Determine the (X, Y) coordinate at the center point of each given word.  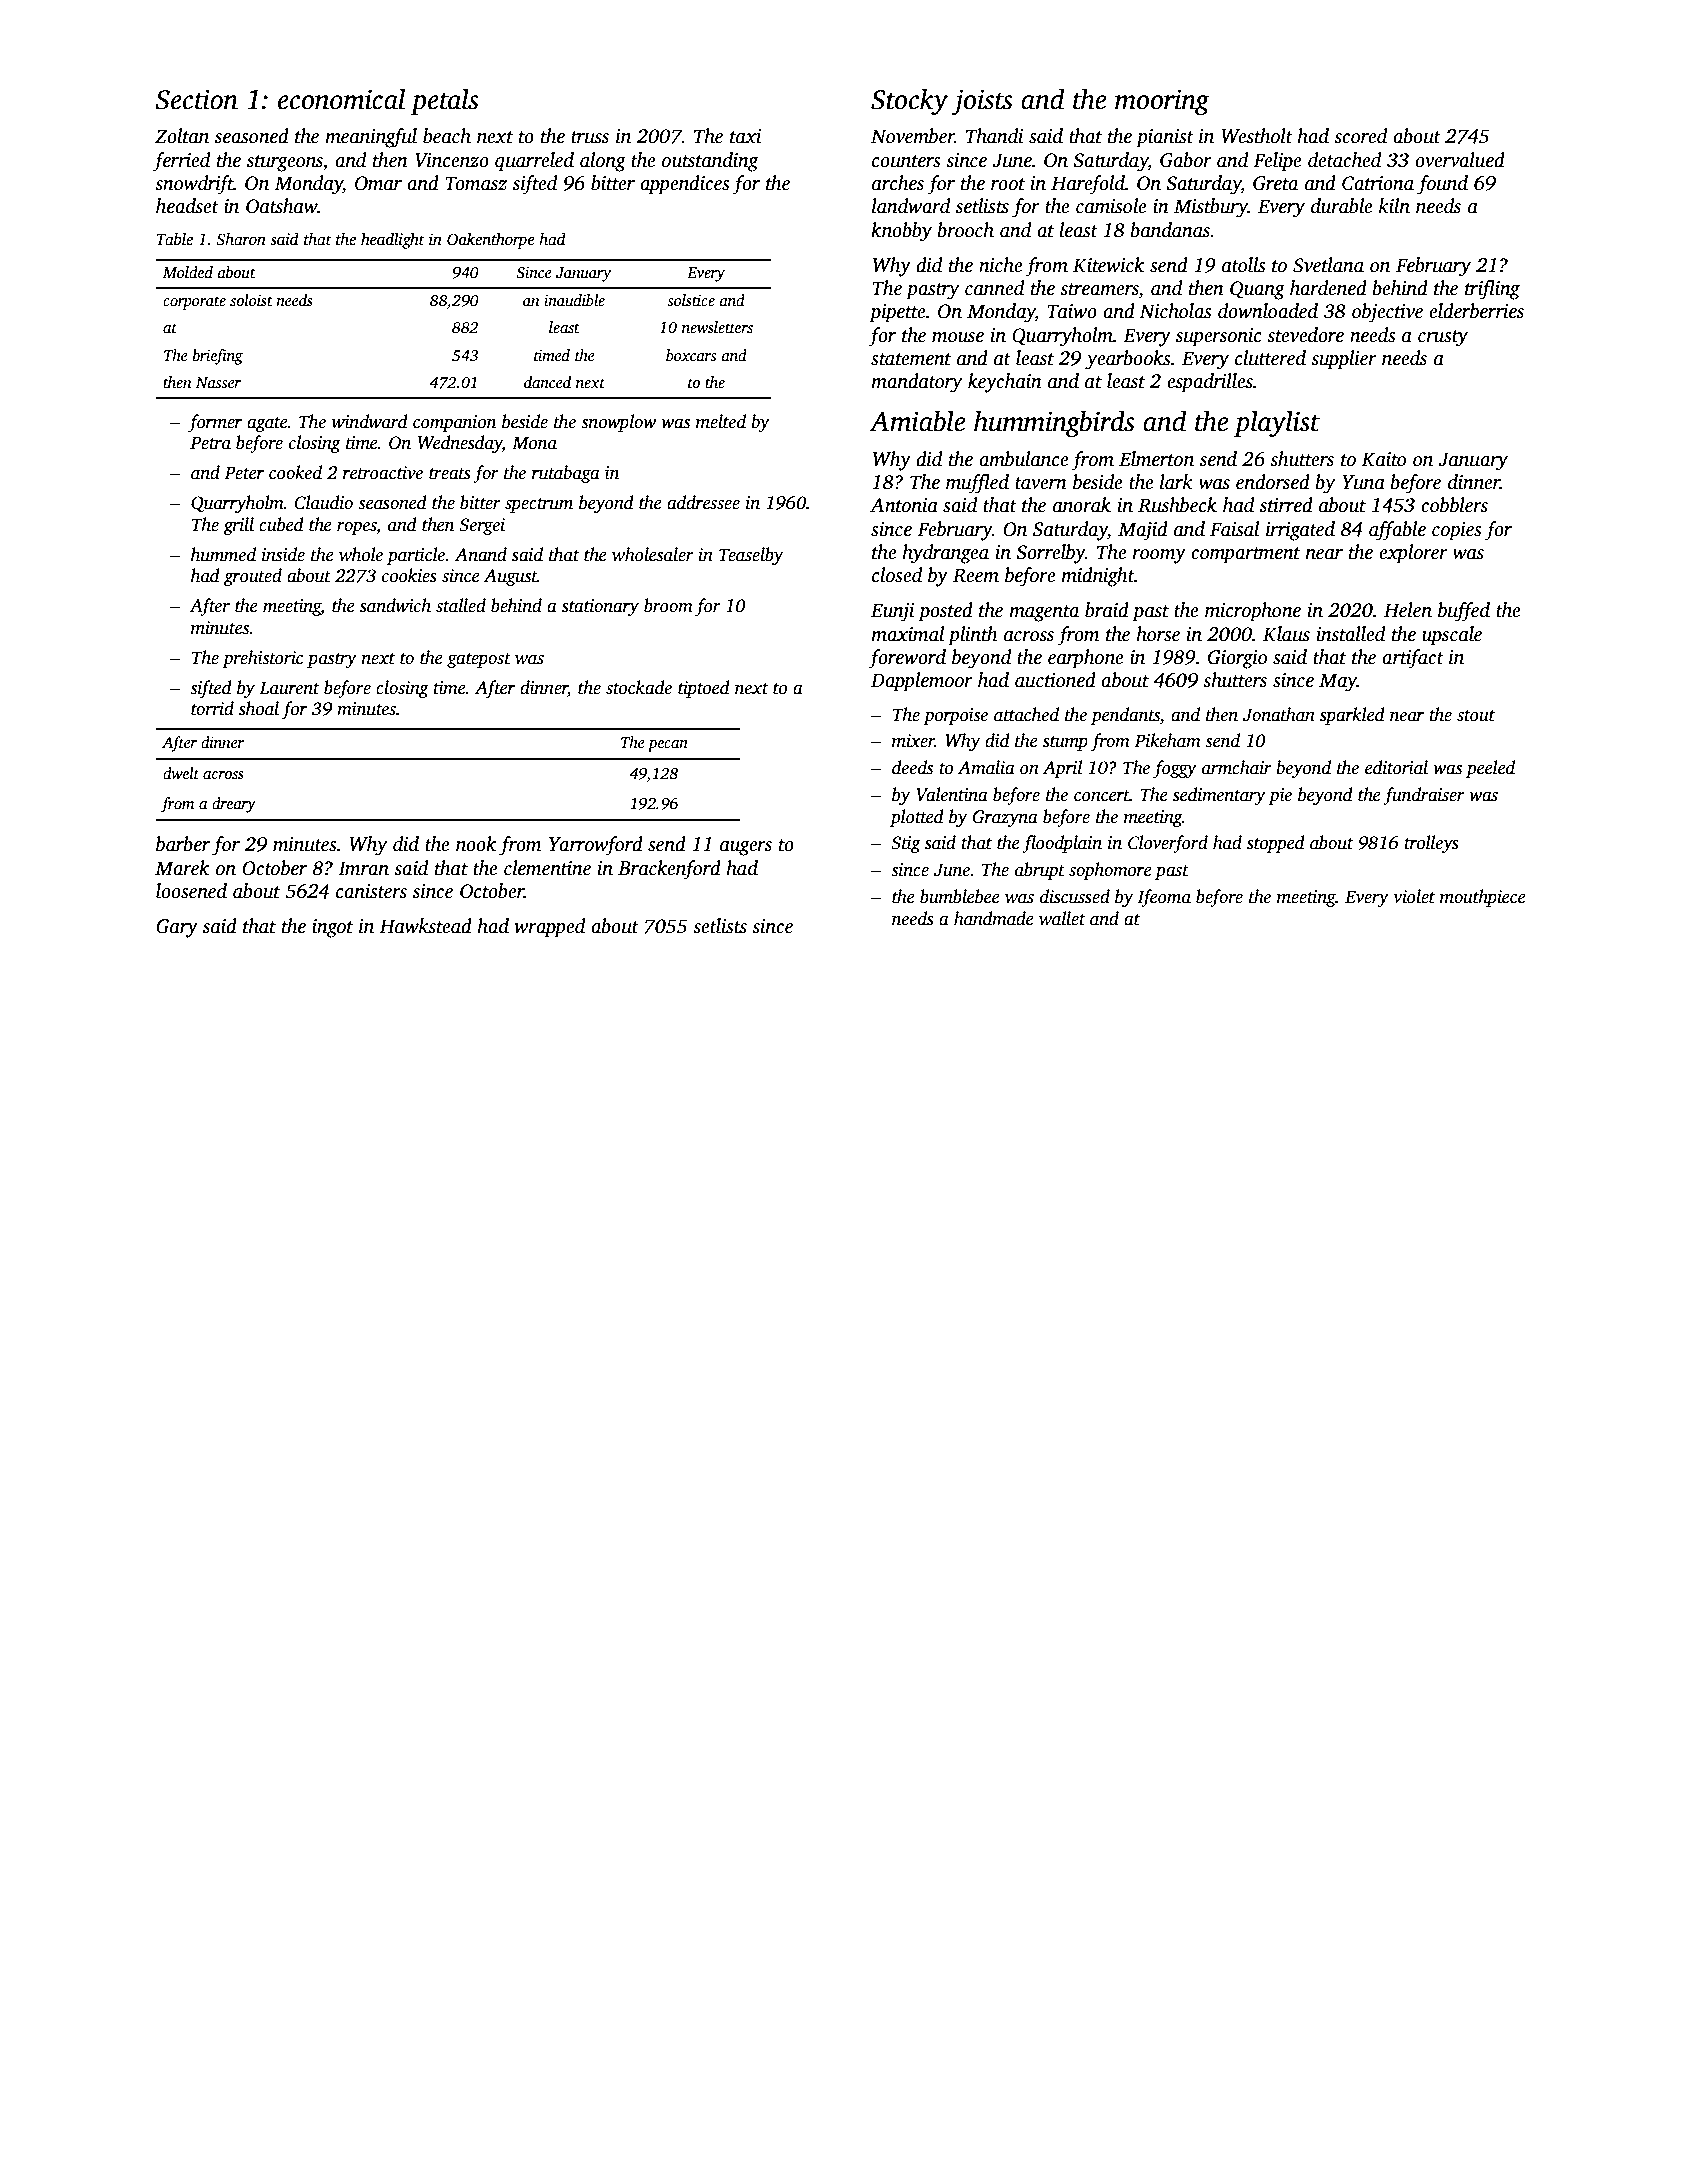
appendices (685, 185)
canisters (371, 891)
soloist (251, 300)
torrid (212, 708)
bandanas (1170, 230)
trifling (1492, 290)
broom (668, 605)
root (1008, 184)
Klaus (1286, 634)
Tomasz (476, 183)
